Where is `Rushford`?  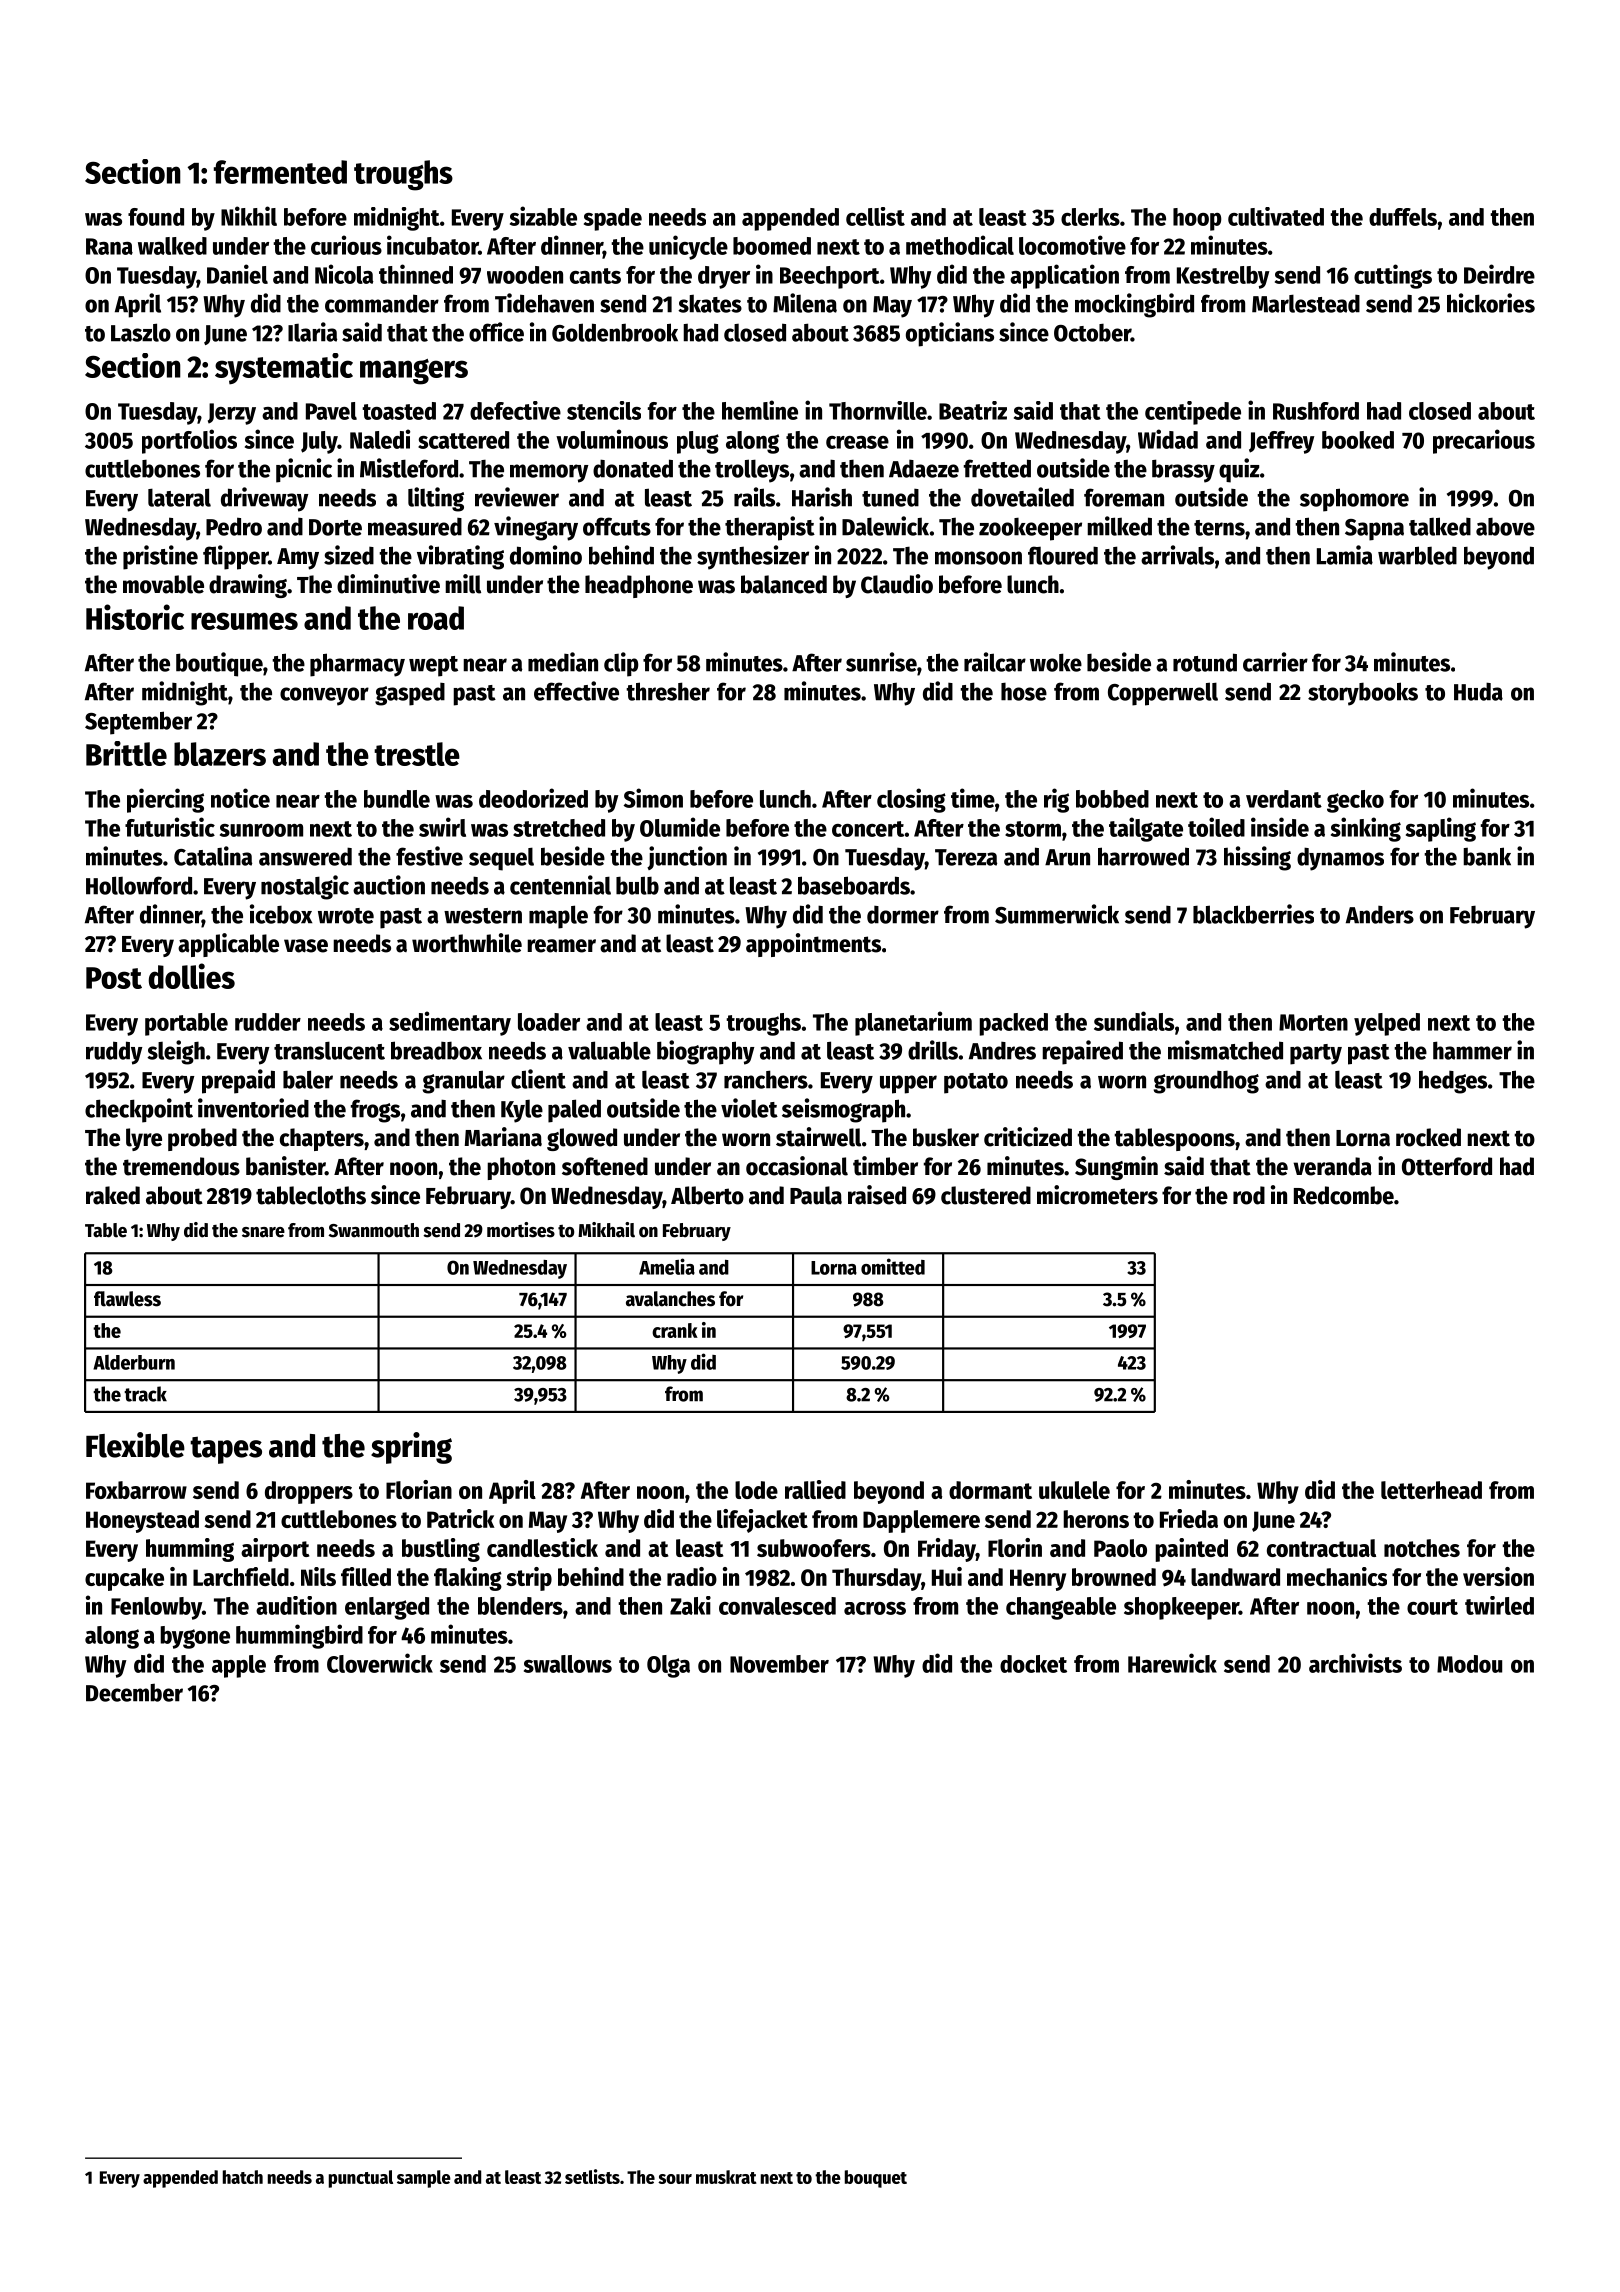 Rushford is located at coordinates (1316, 411).
